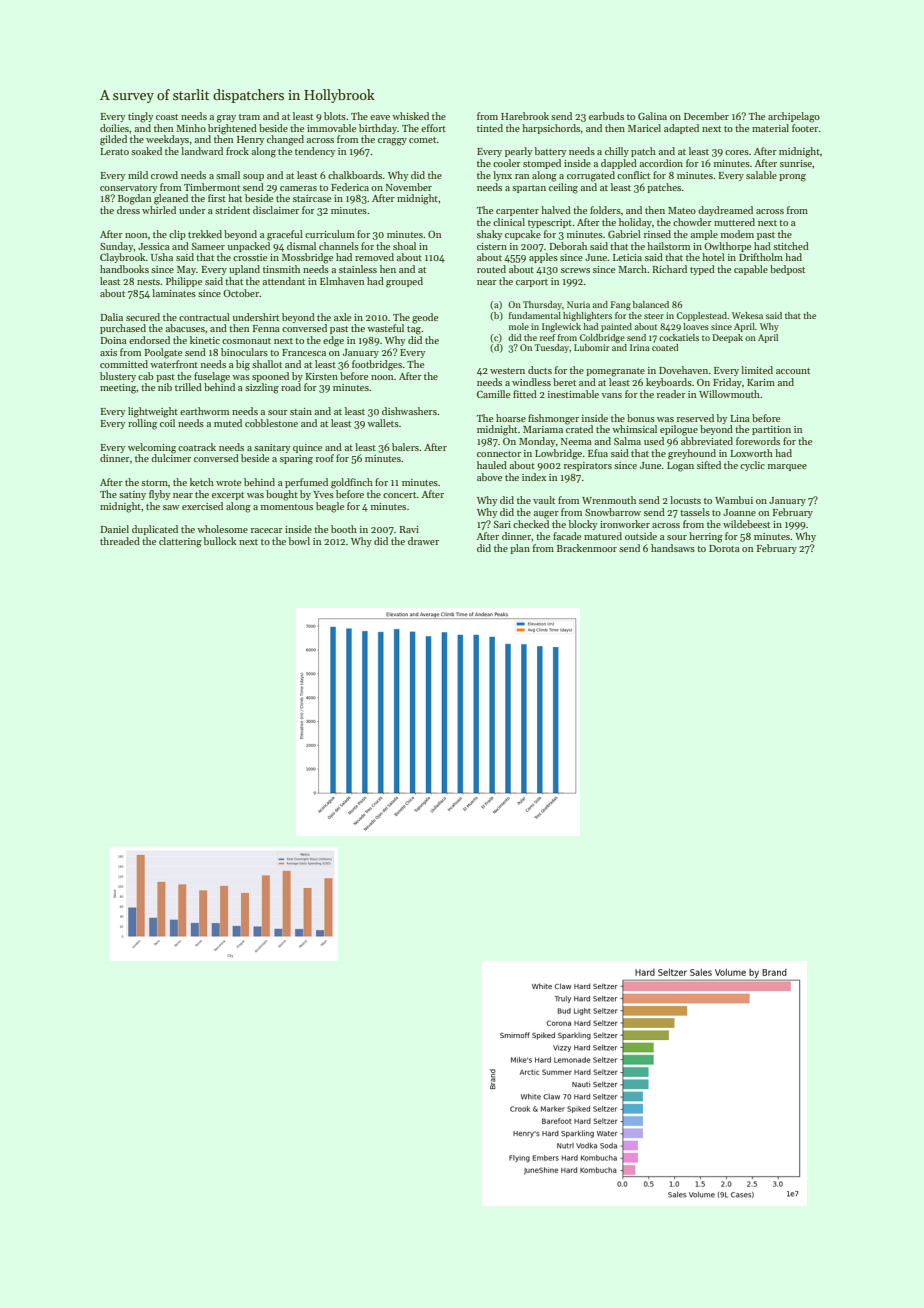  What do you see at coordinates (535, 315) in the screenshot?
I see `fundamental` at bounding box center [535, 315].
